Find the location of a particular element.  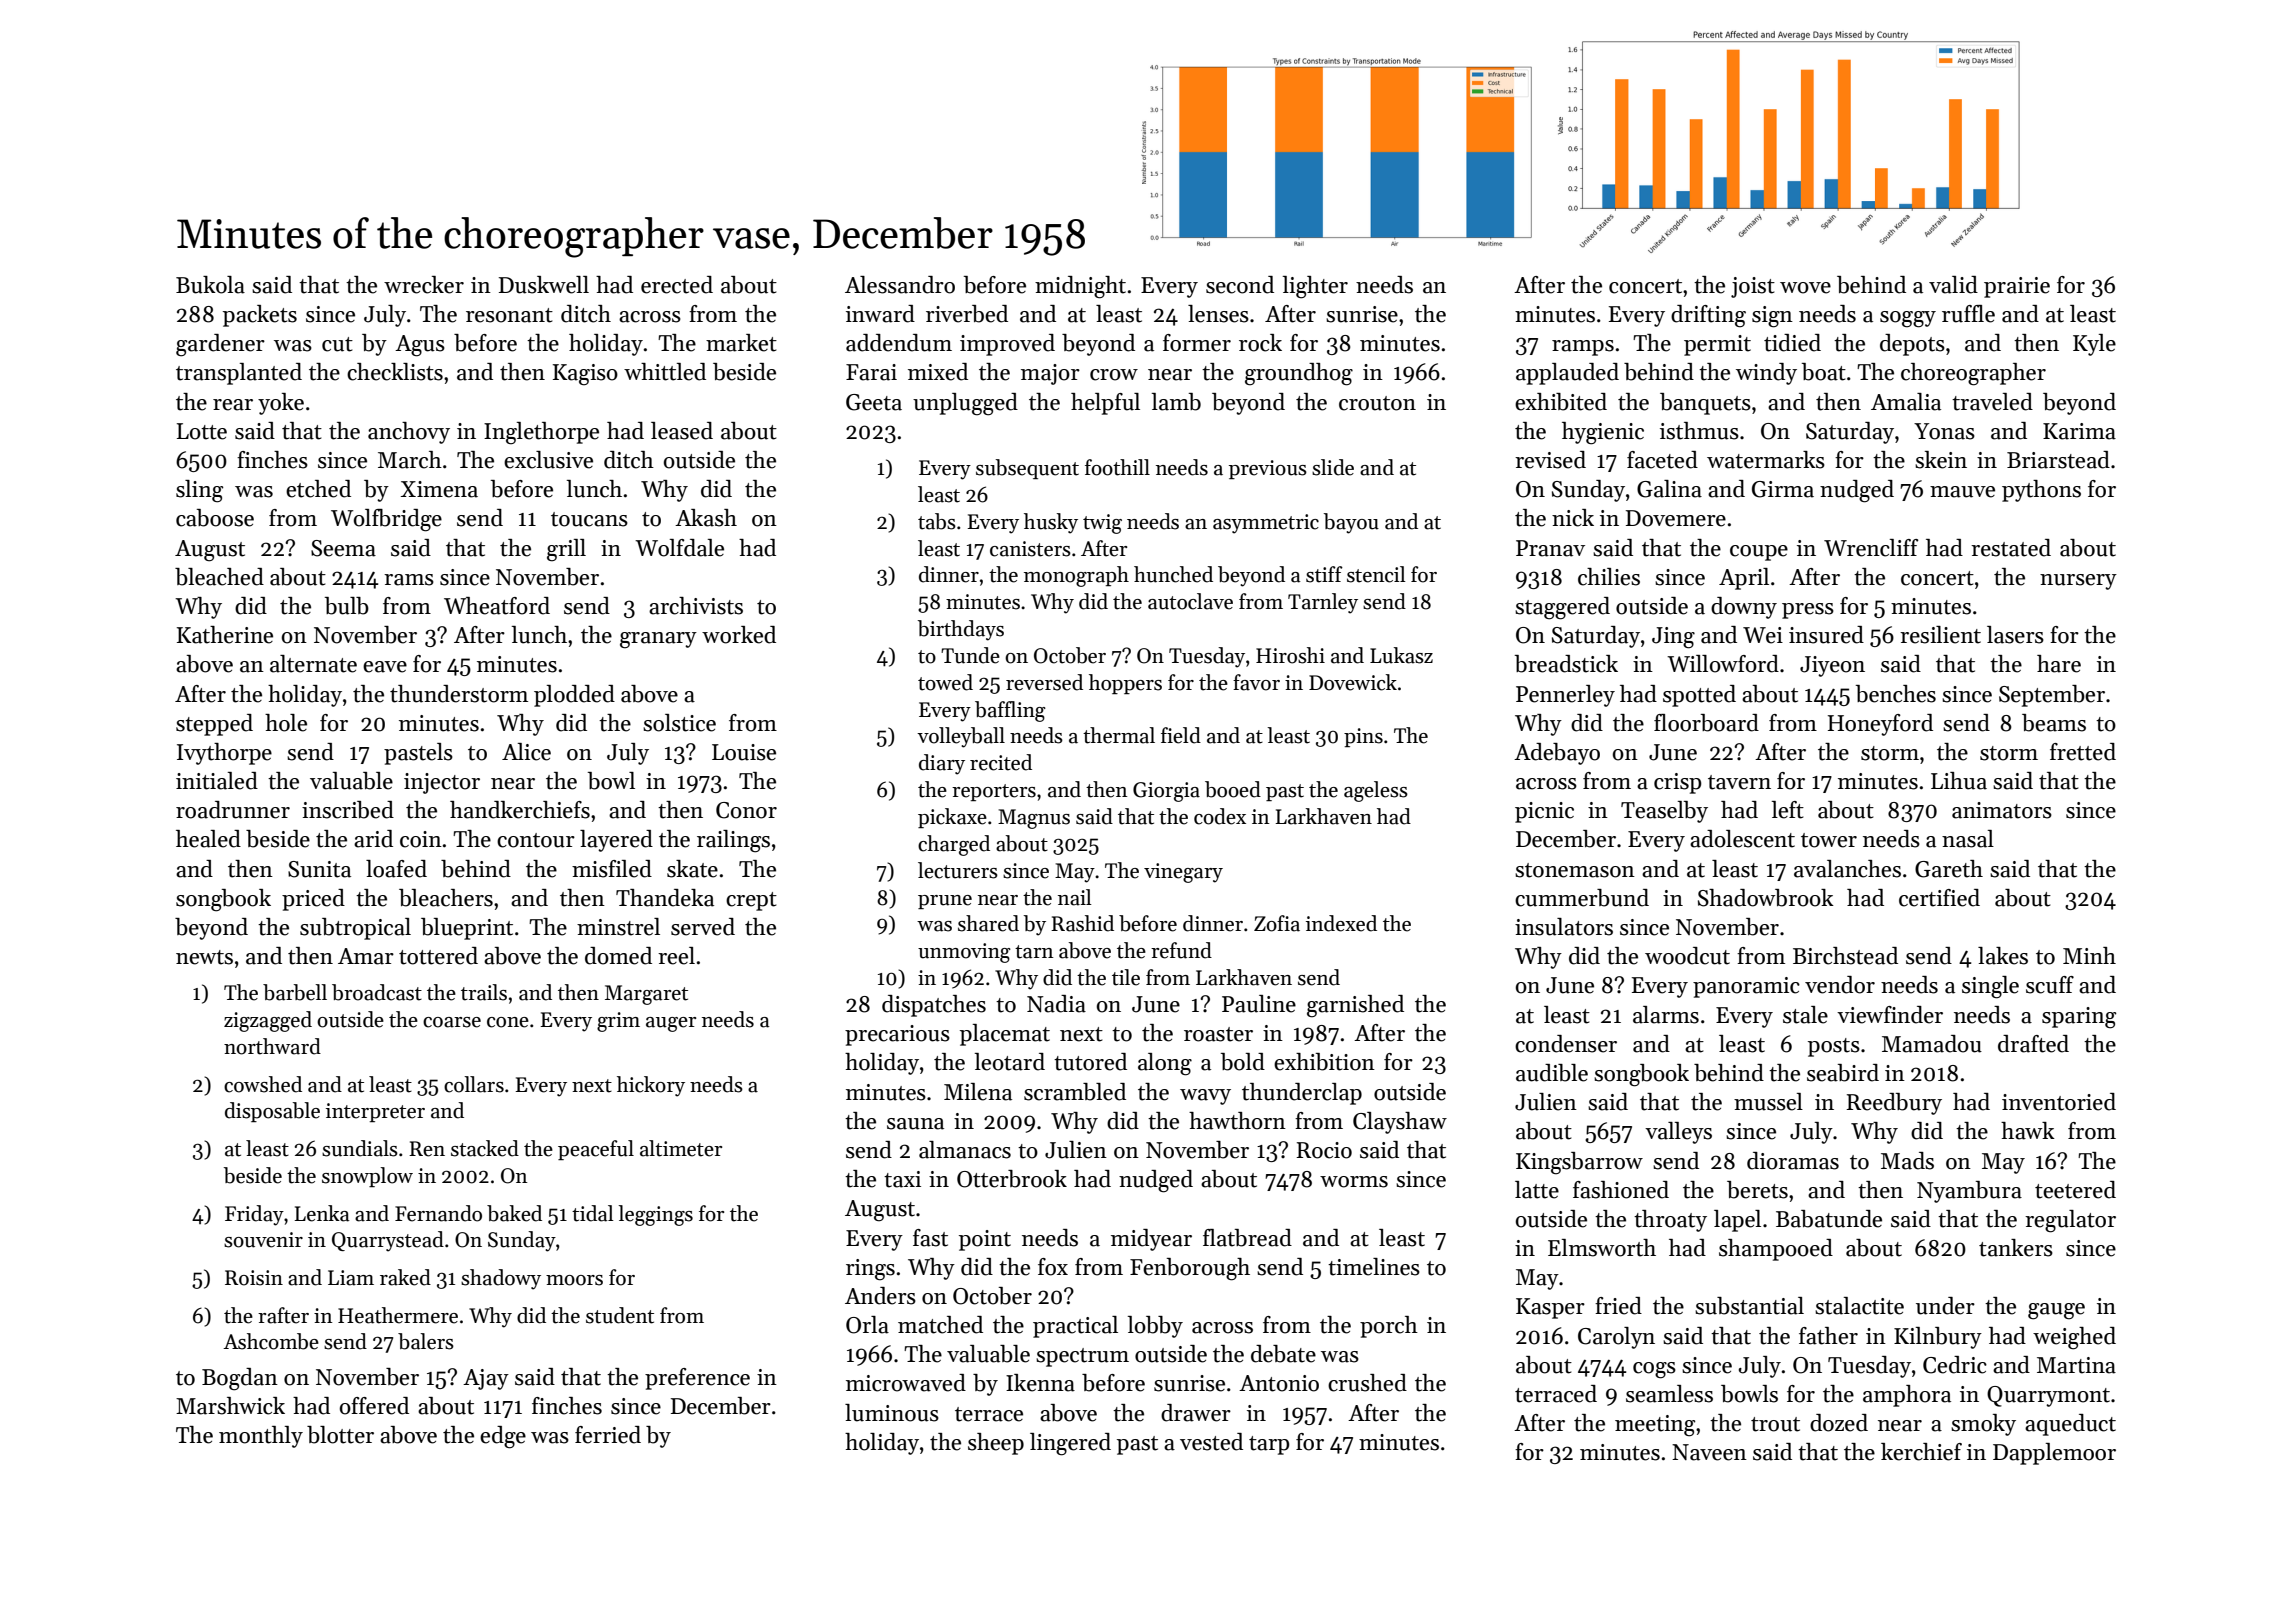

insured is located at coordinates (1826, 635).
